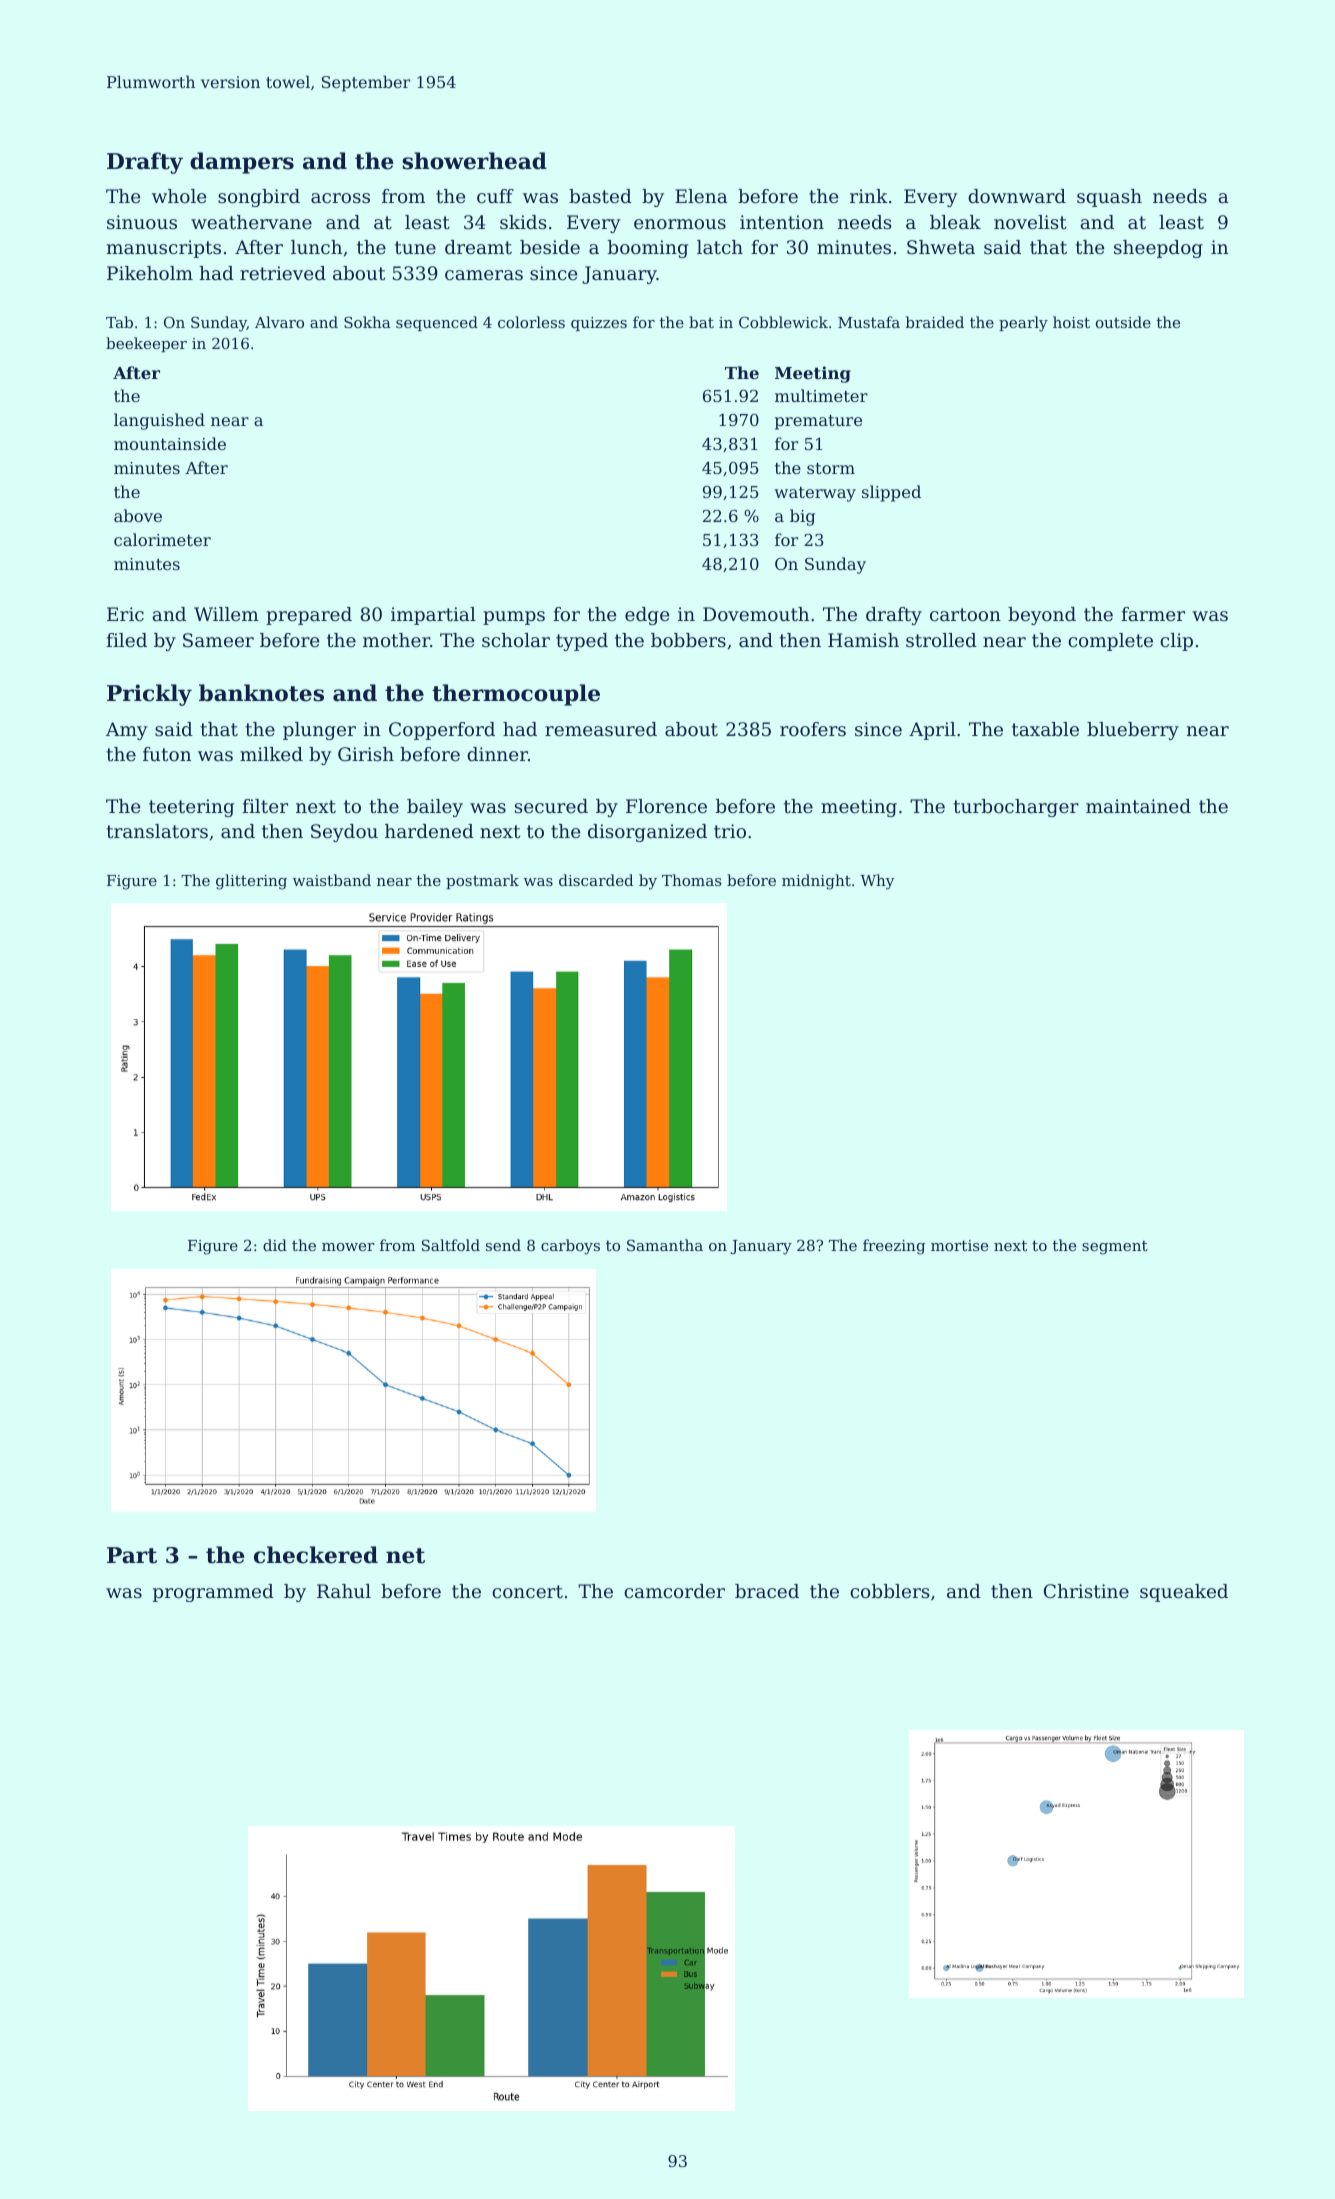 The height and width of the screenshot is (2199, 1335). I want to click on whole, so click(179, 196).
